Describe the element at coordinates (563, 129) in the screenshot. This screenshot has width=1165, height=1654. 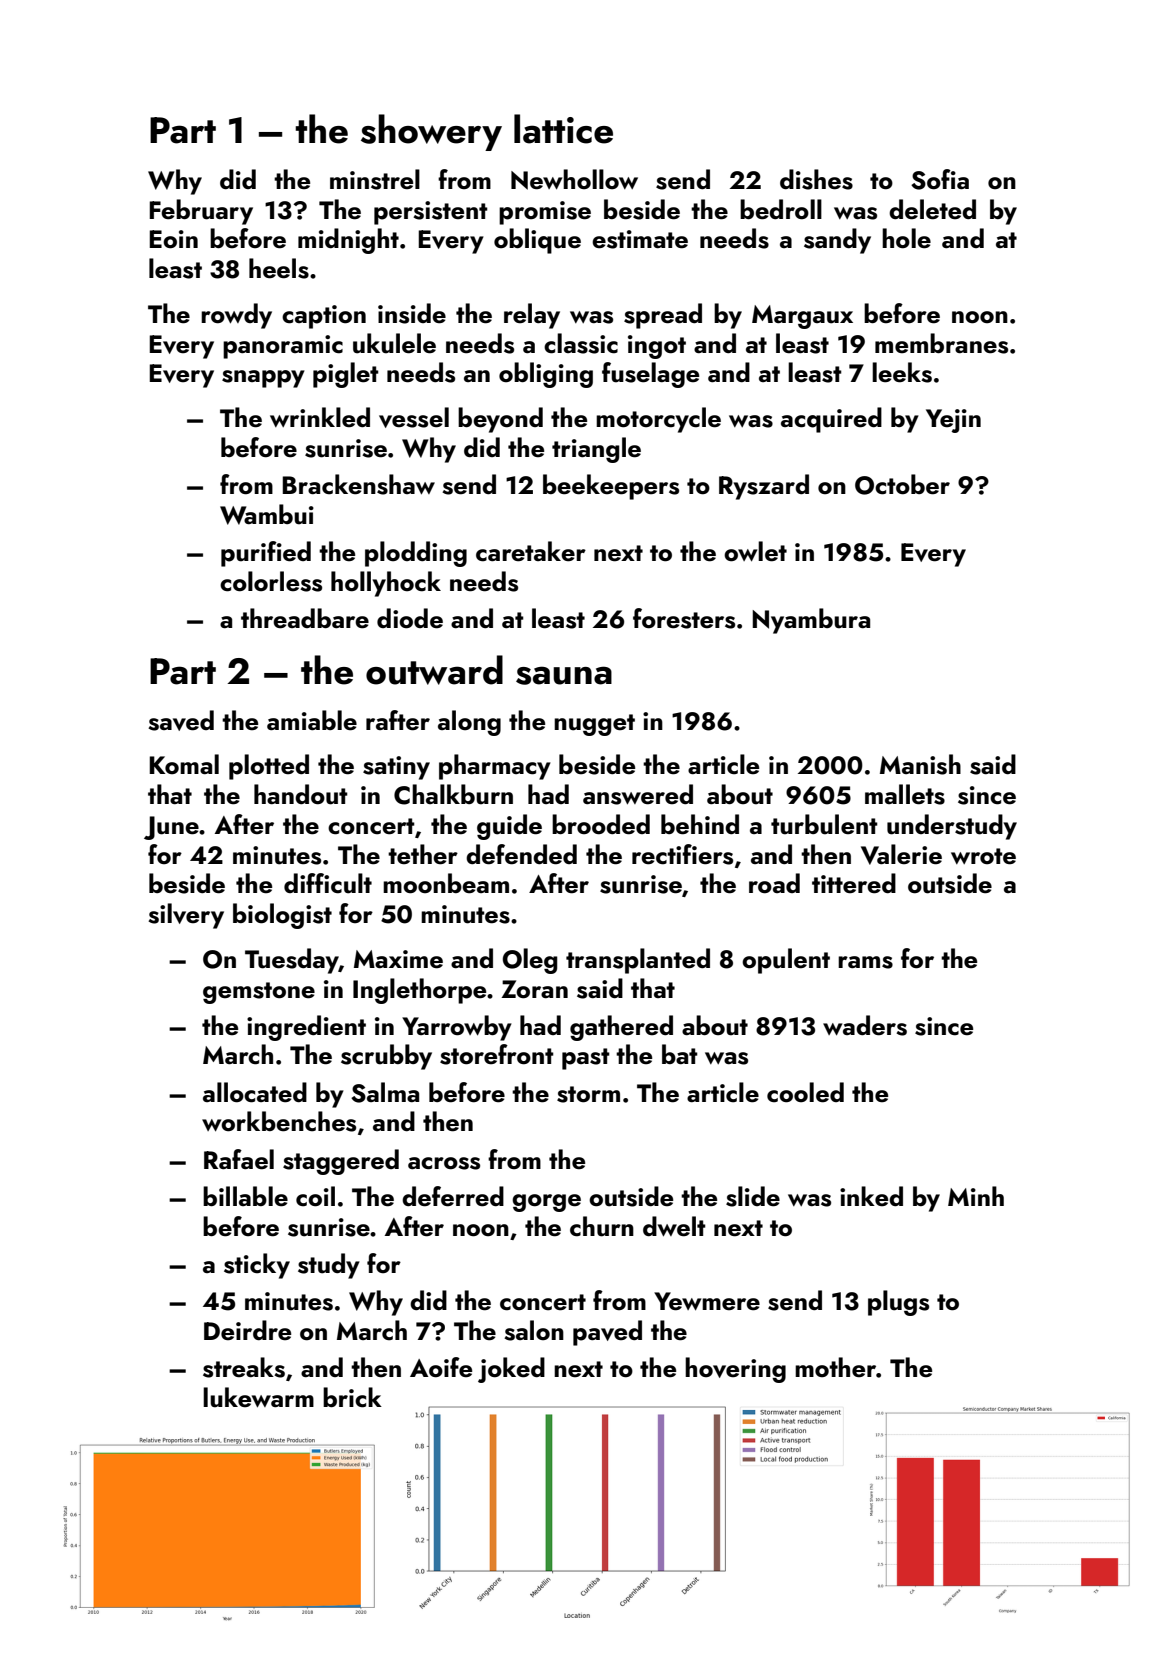
I see `lattice` at that location.
